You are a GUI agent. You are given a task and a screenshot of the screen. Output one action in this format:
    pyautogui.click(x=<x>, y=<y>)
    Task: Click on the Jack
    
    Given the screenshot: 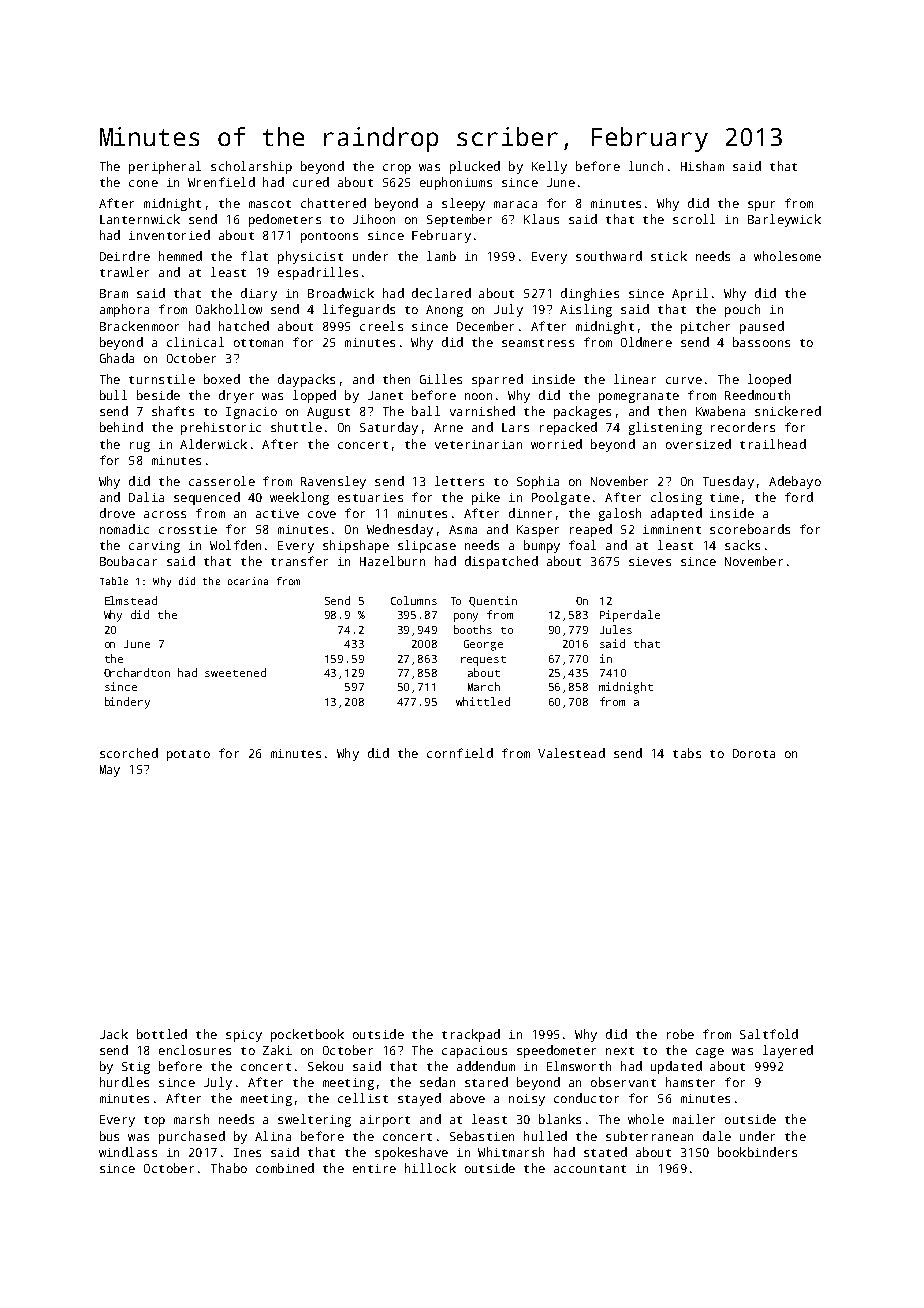 What is the action you would take?
    pyautogui.click(x=114, y=1034)
